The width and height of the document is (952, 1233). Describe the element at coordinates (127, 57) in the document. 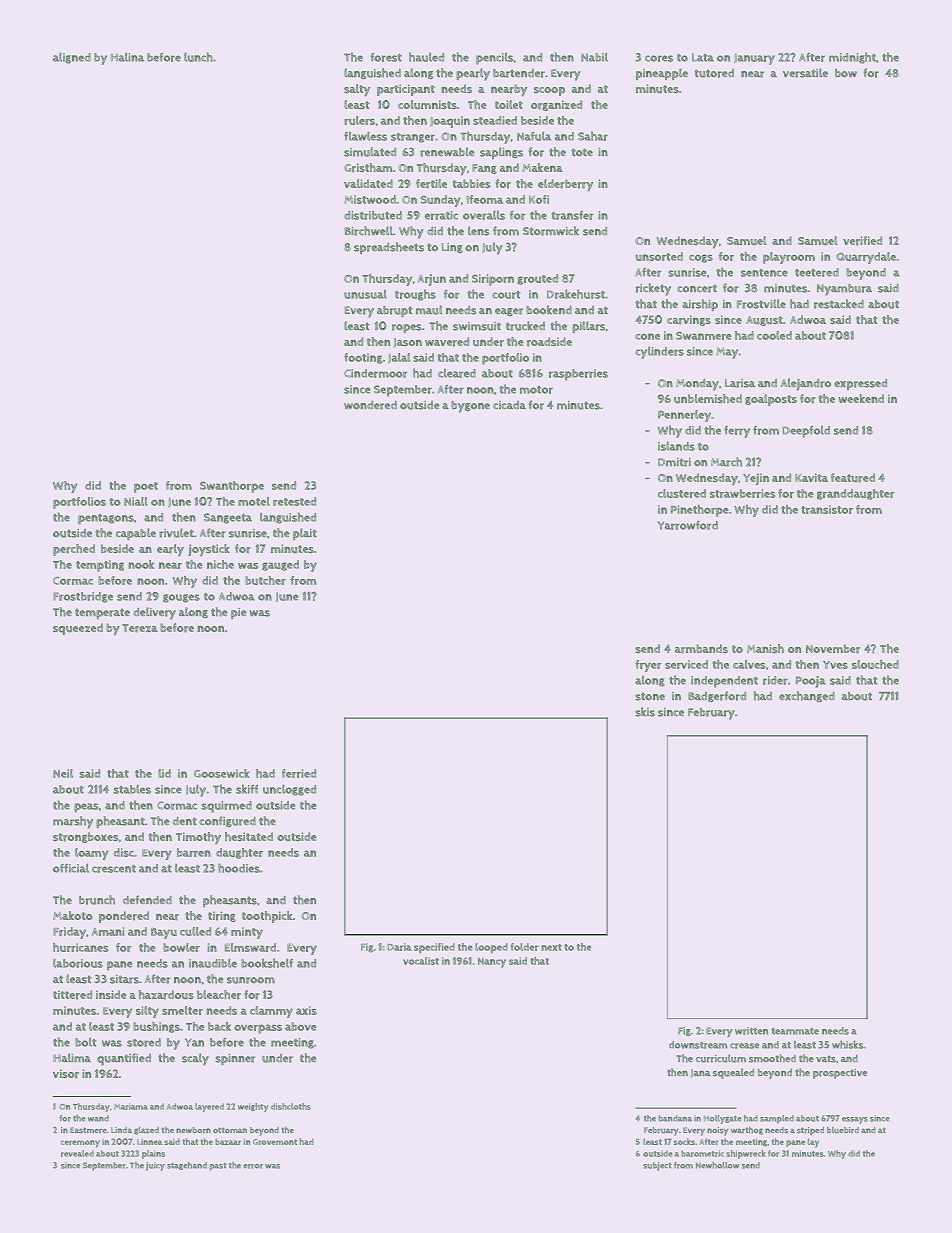

I see `Halina` at that location.
